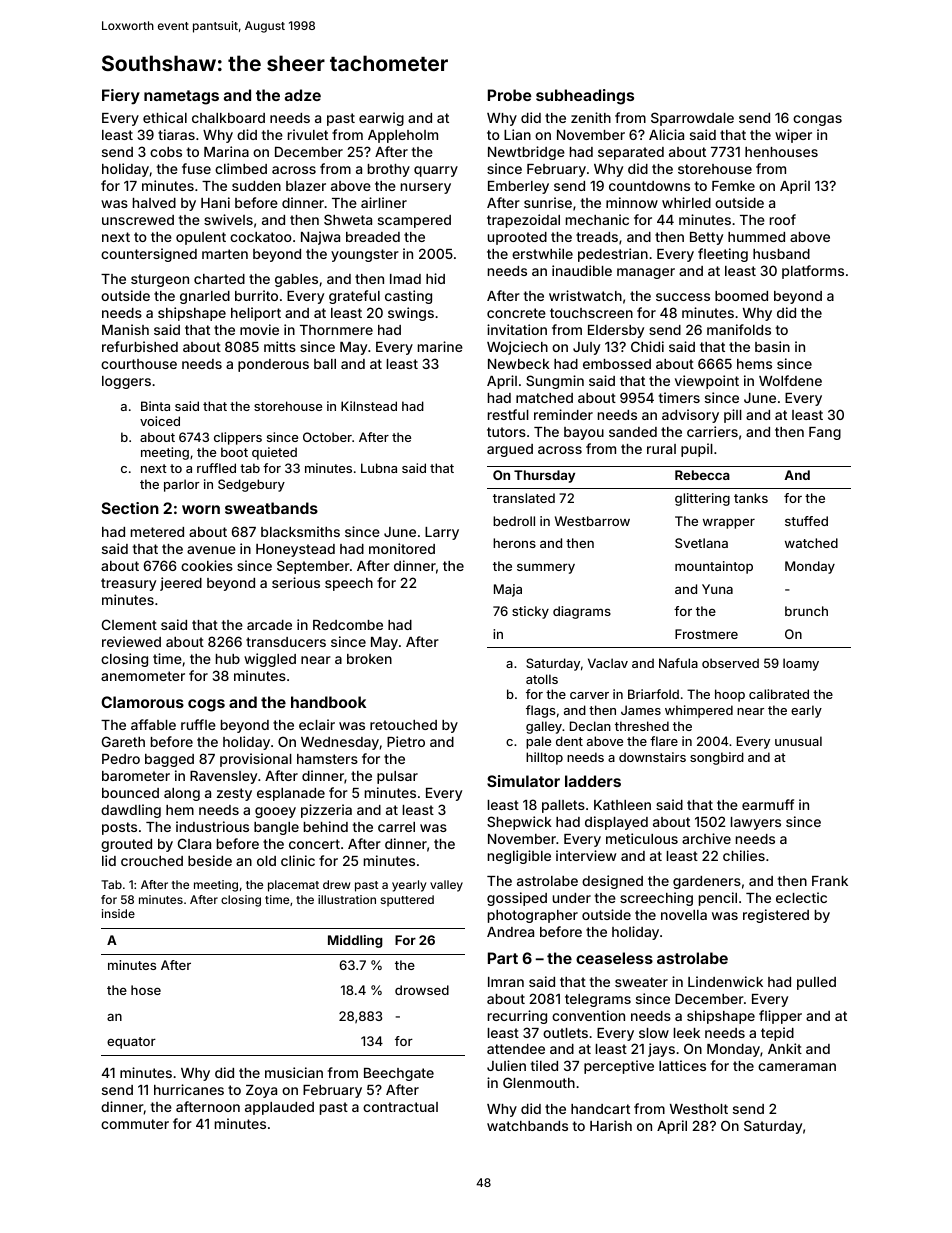  What do you see at coordinates (293, 886) in the document?
I see `placemat` at bounding box center [293, 886].
